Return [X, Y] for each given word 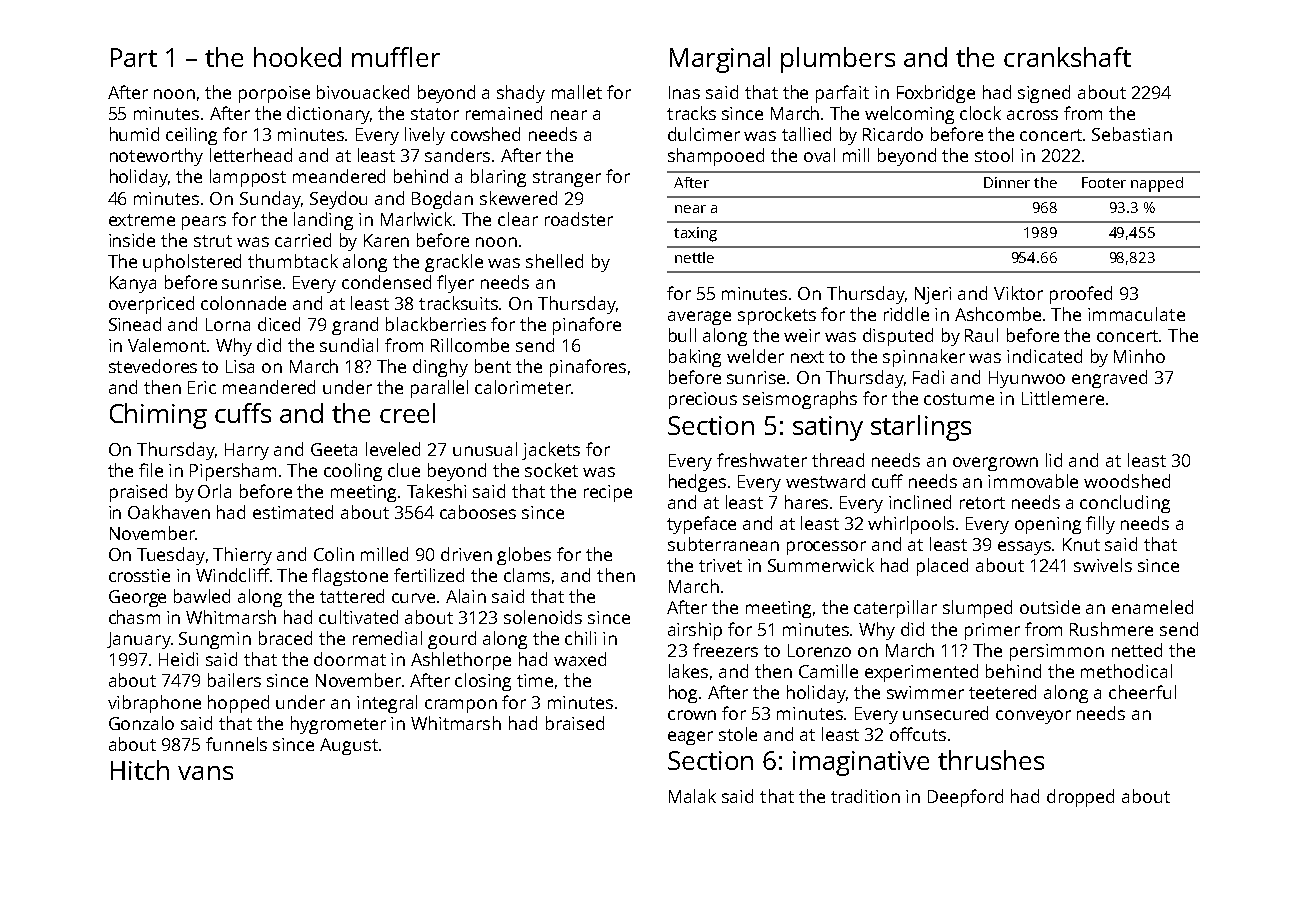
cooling [353, 472]
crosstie [139, 575]
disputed [898, 337]
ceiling [191, 136]
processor [826, 548]
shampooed [716, 157]
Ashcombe [998, 314]
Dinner [1007, 182]
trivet [720, 565]
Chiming [158, 416]
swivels [1103, 565]
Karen [386, 240]
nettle [694, 257]
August [349, 746]
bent [493, 366]
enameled [1152, 607]
